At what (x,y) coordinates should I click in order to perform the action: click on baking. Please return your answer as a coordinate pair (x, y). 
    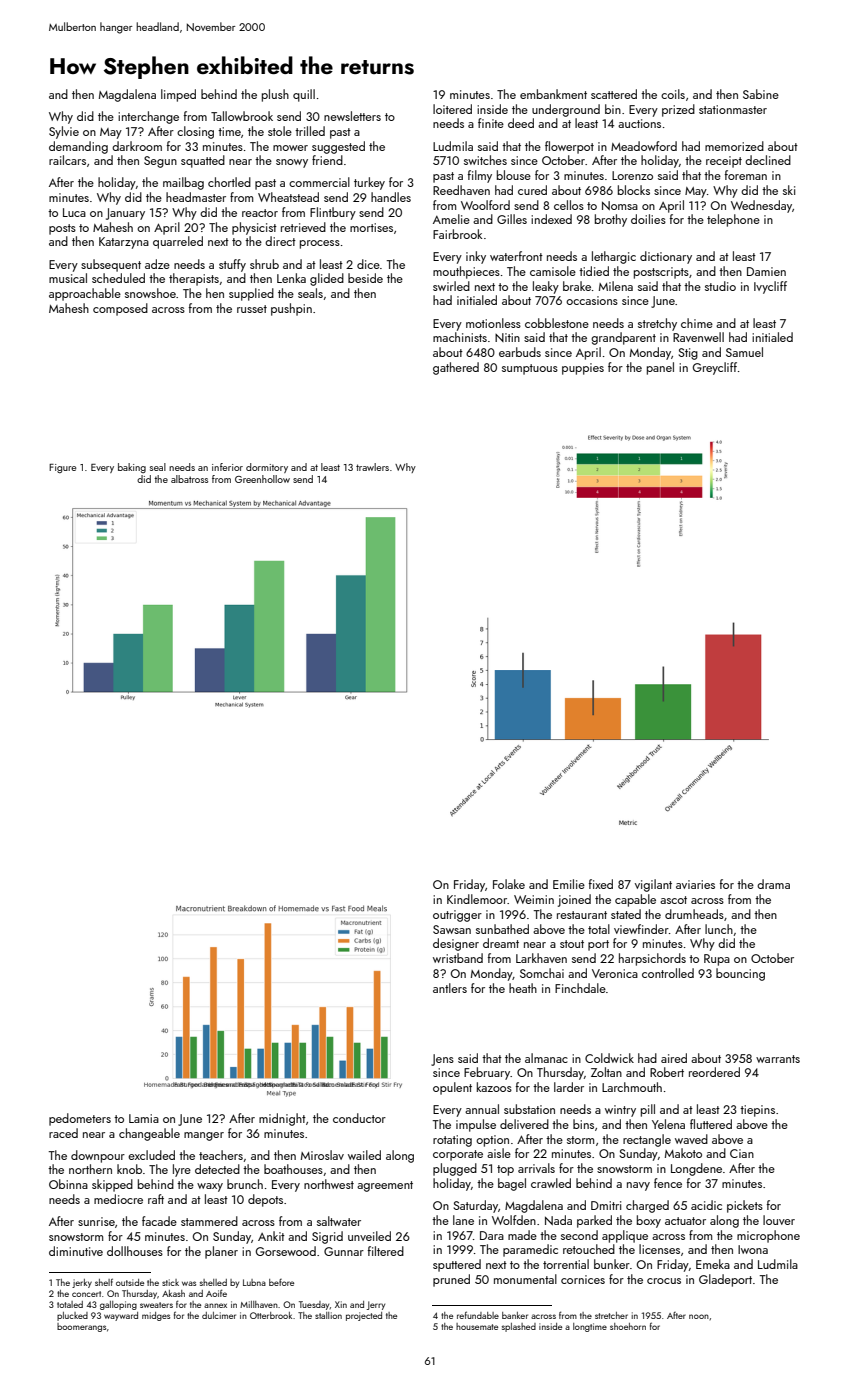
    Looking at the image, I should click on (132, 468).
